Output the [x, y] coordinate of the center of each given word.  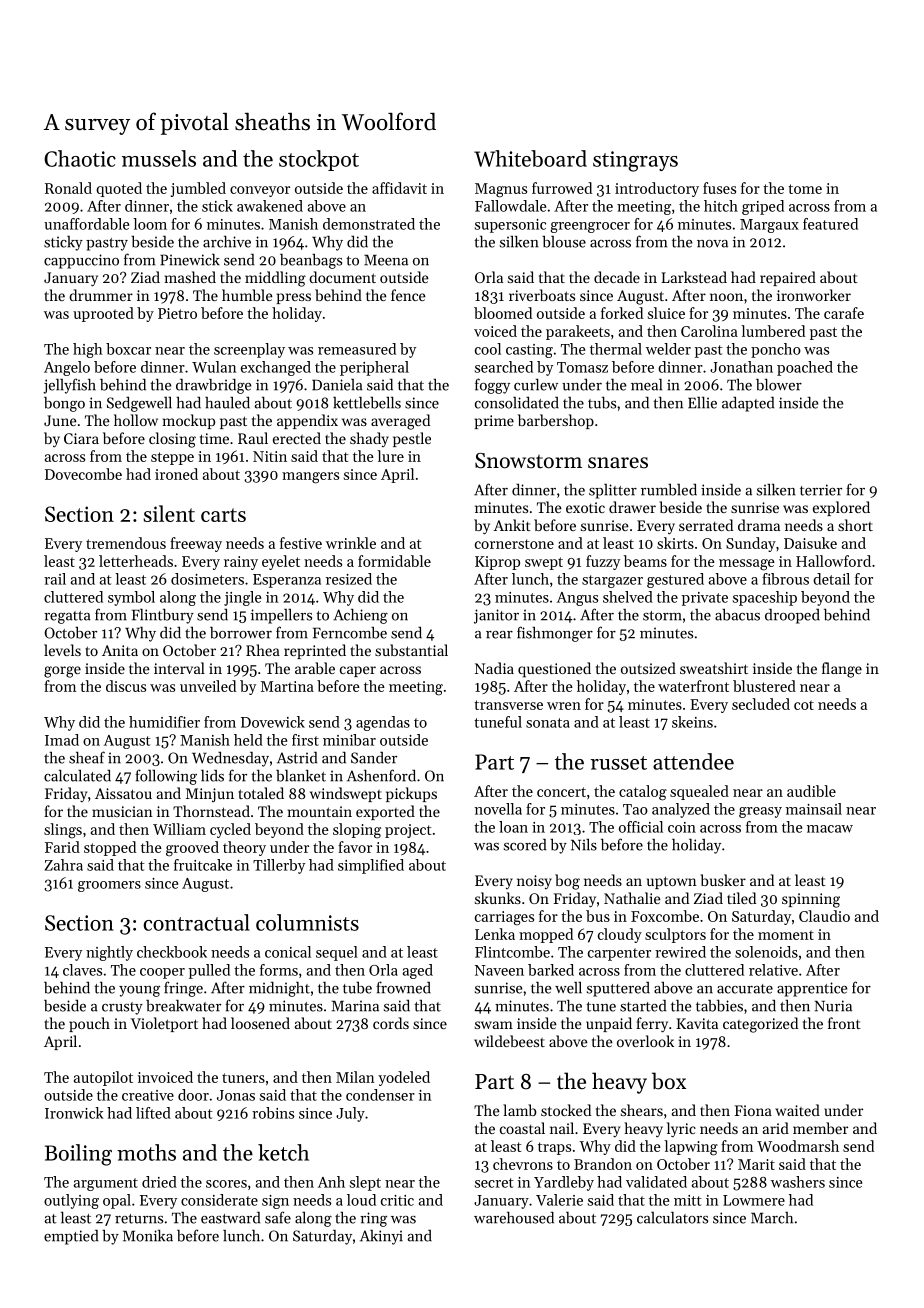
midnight [279, 989]
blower [779, 384]
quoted [119, 189]
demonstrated [369, 224]
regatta [67, 617]
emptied [71, 1237]
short [855, 525]
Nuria [833, 1006]
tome [805, 189]
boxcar [128, 349]
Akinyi [381, 1237]
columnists [307, 922]
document [342, 277]
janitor [496, 616]
